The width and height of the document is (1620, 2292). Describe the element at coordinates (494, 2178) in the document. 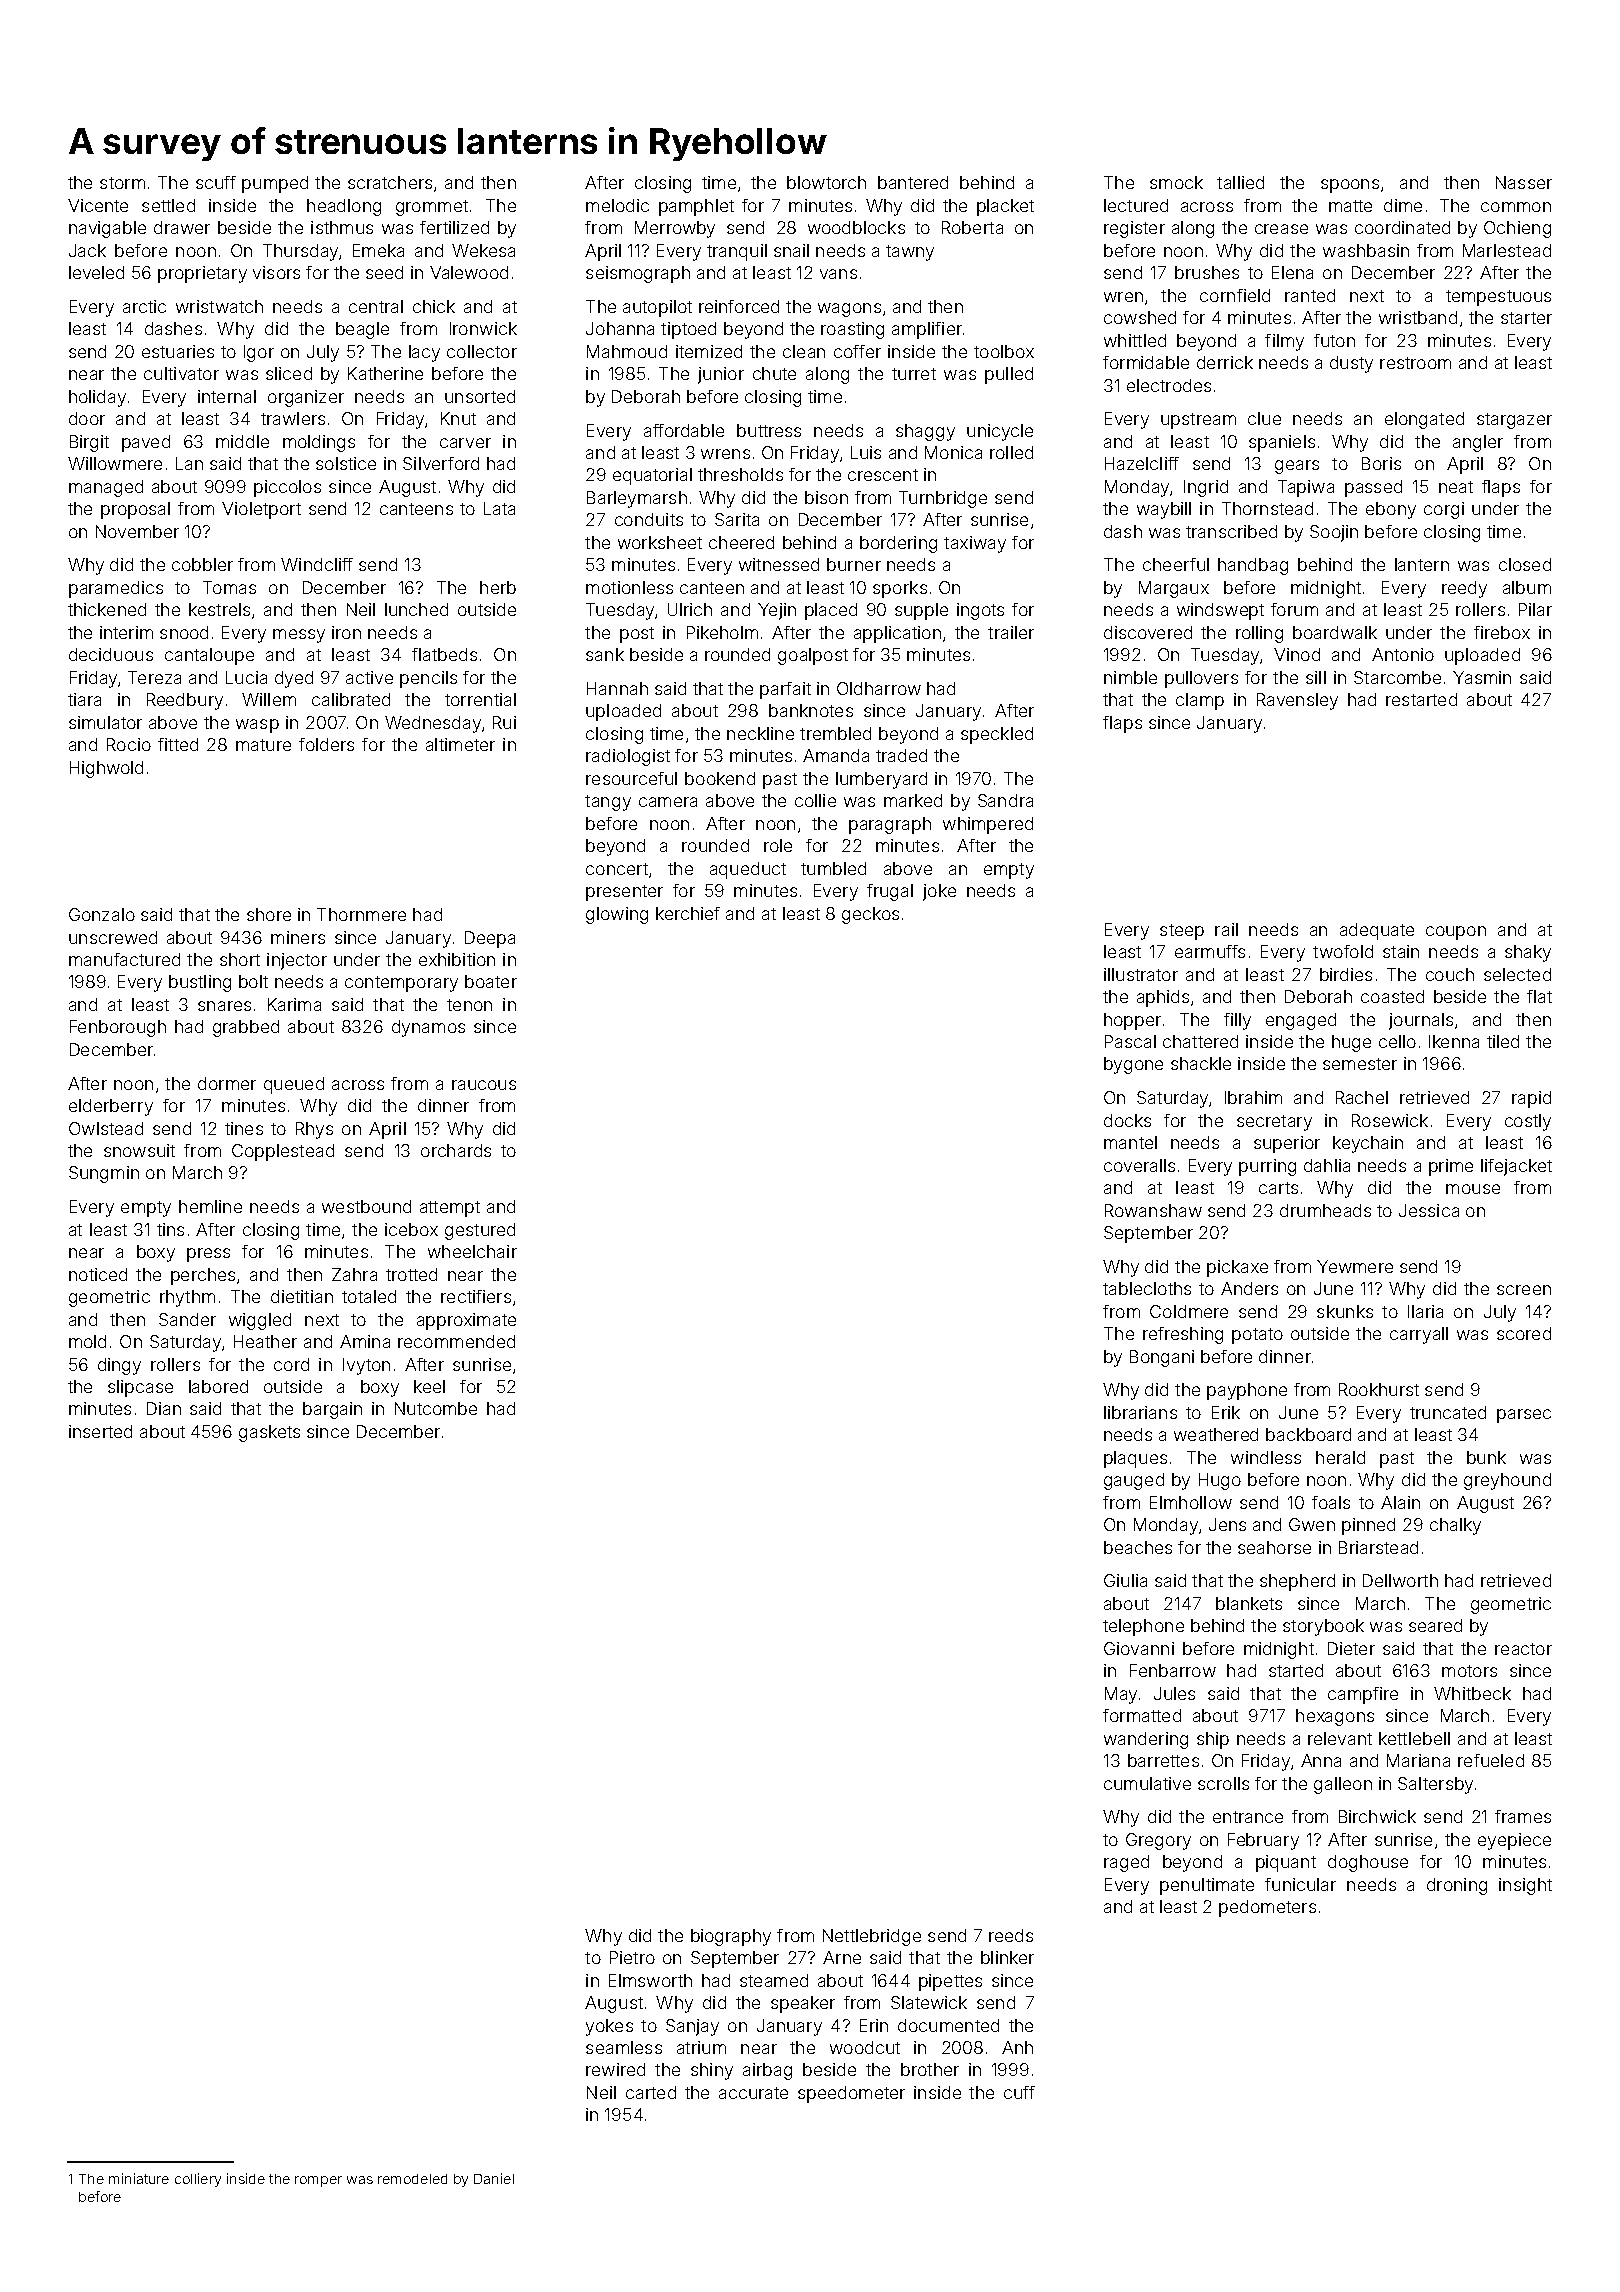

I see `Daniel` at that location.
